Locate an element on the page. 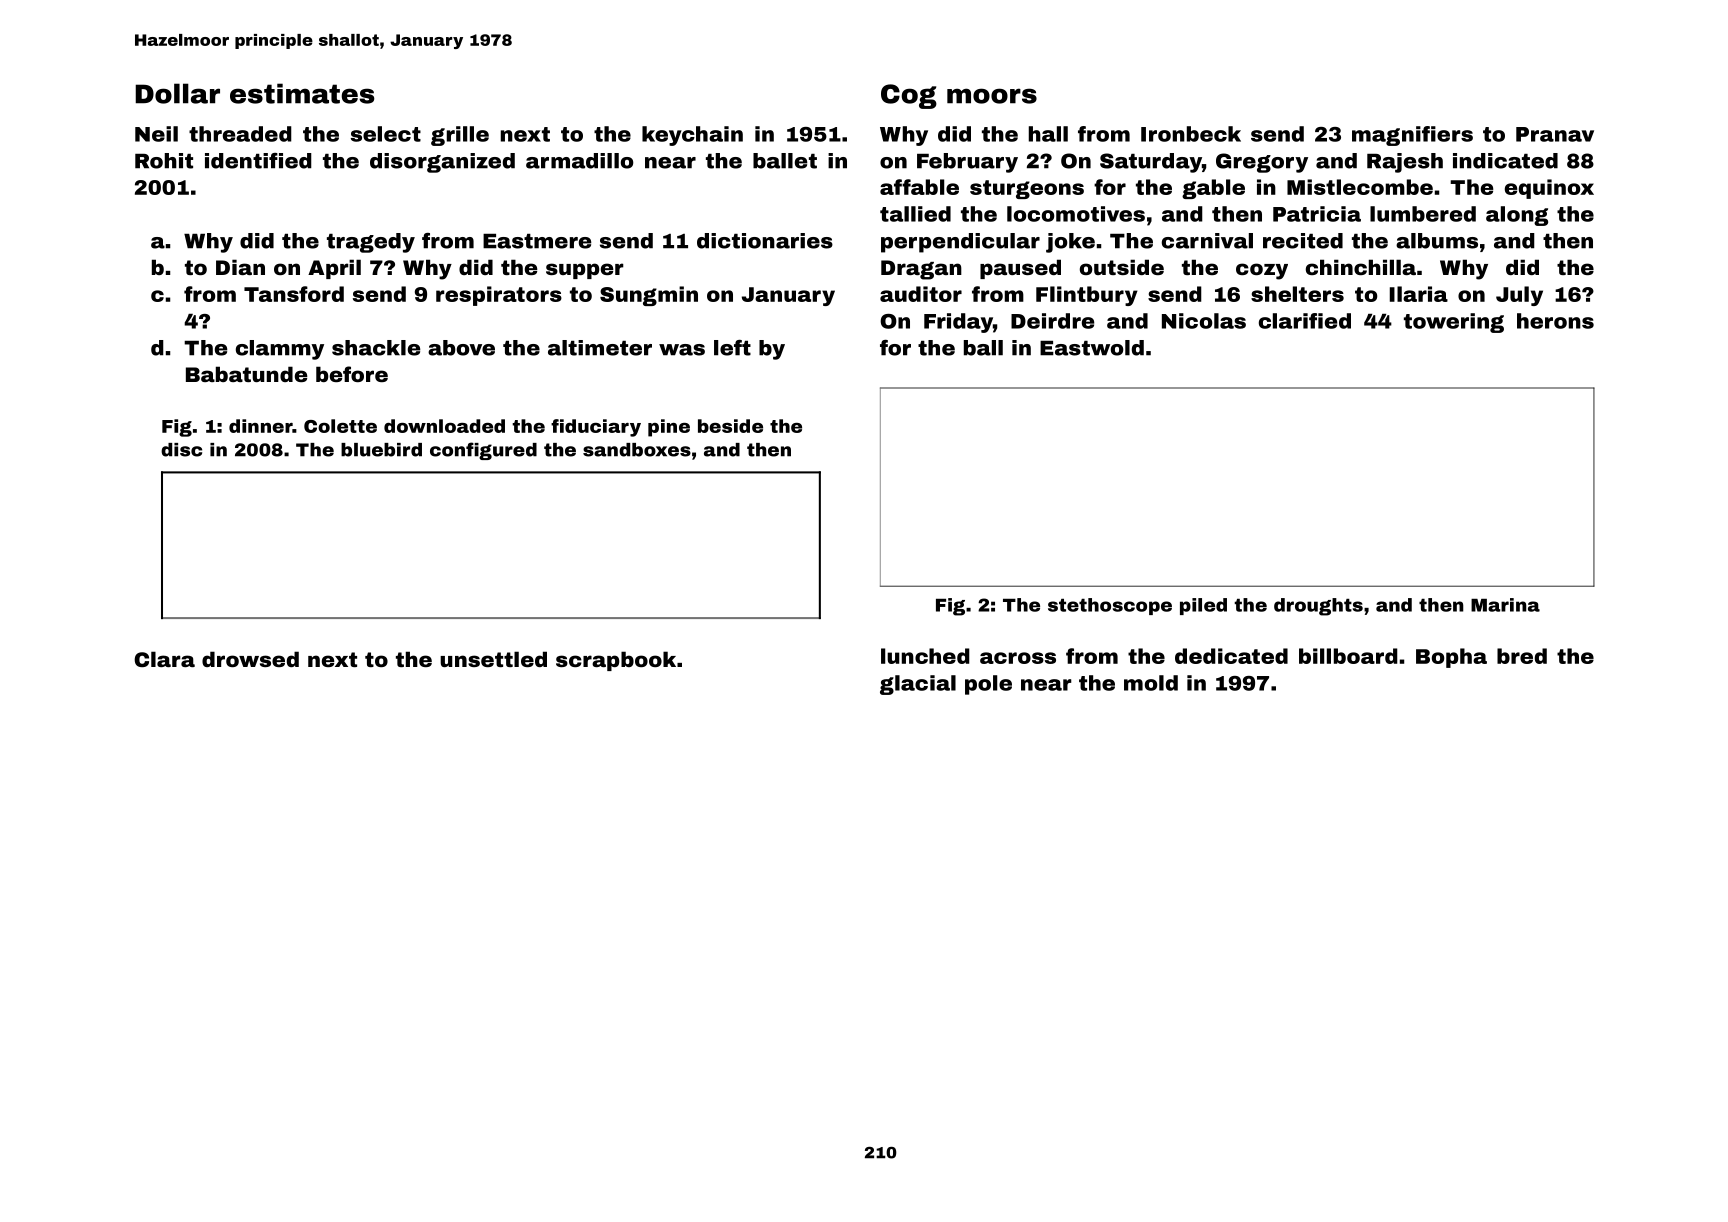  drowsed is located at coordinates (250, 659).
